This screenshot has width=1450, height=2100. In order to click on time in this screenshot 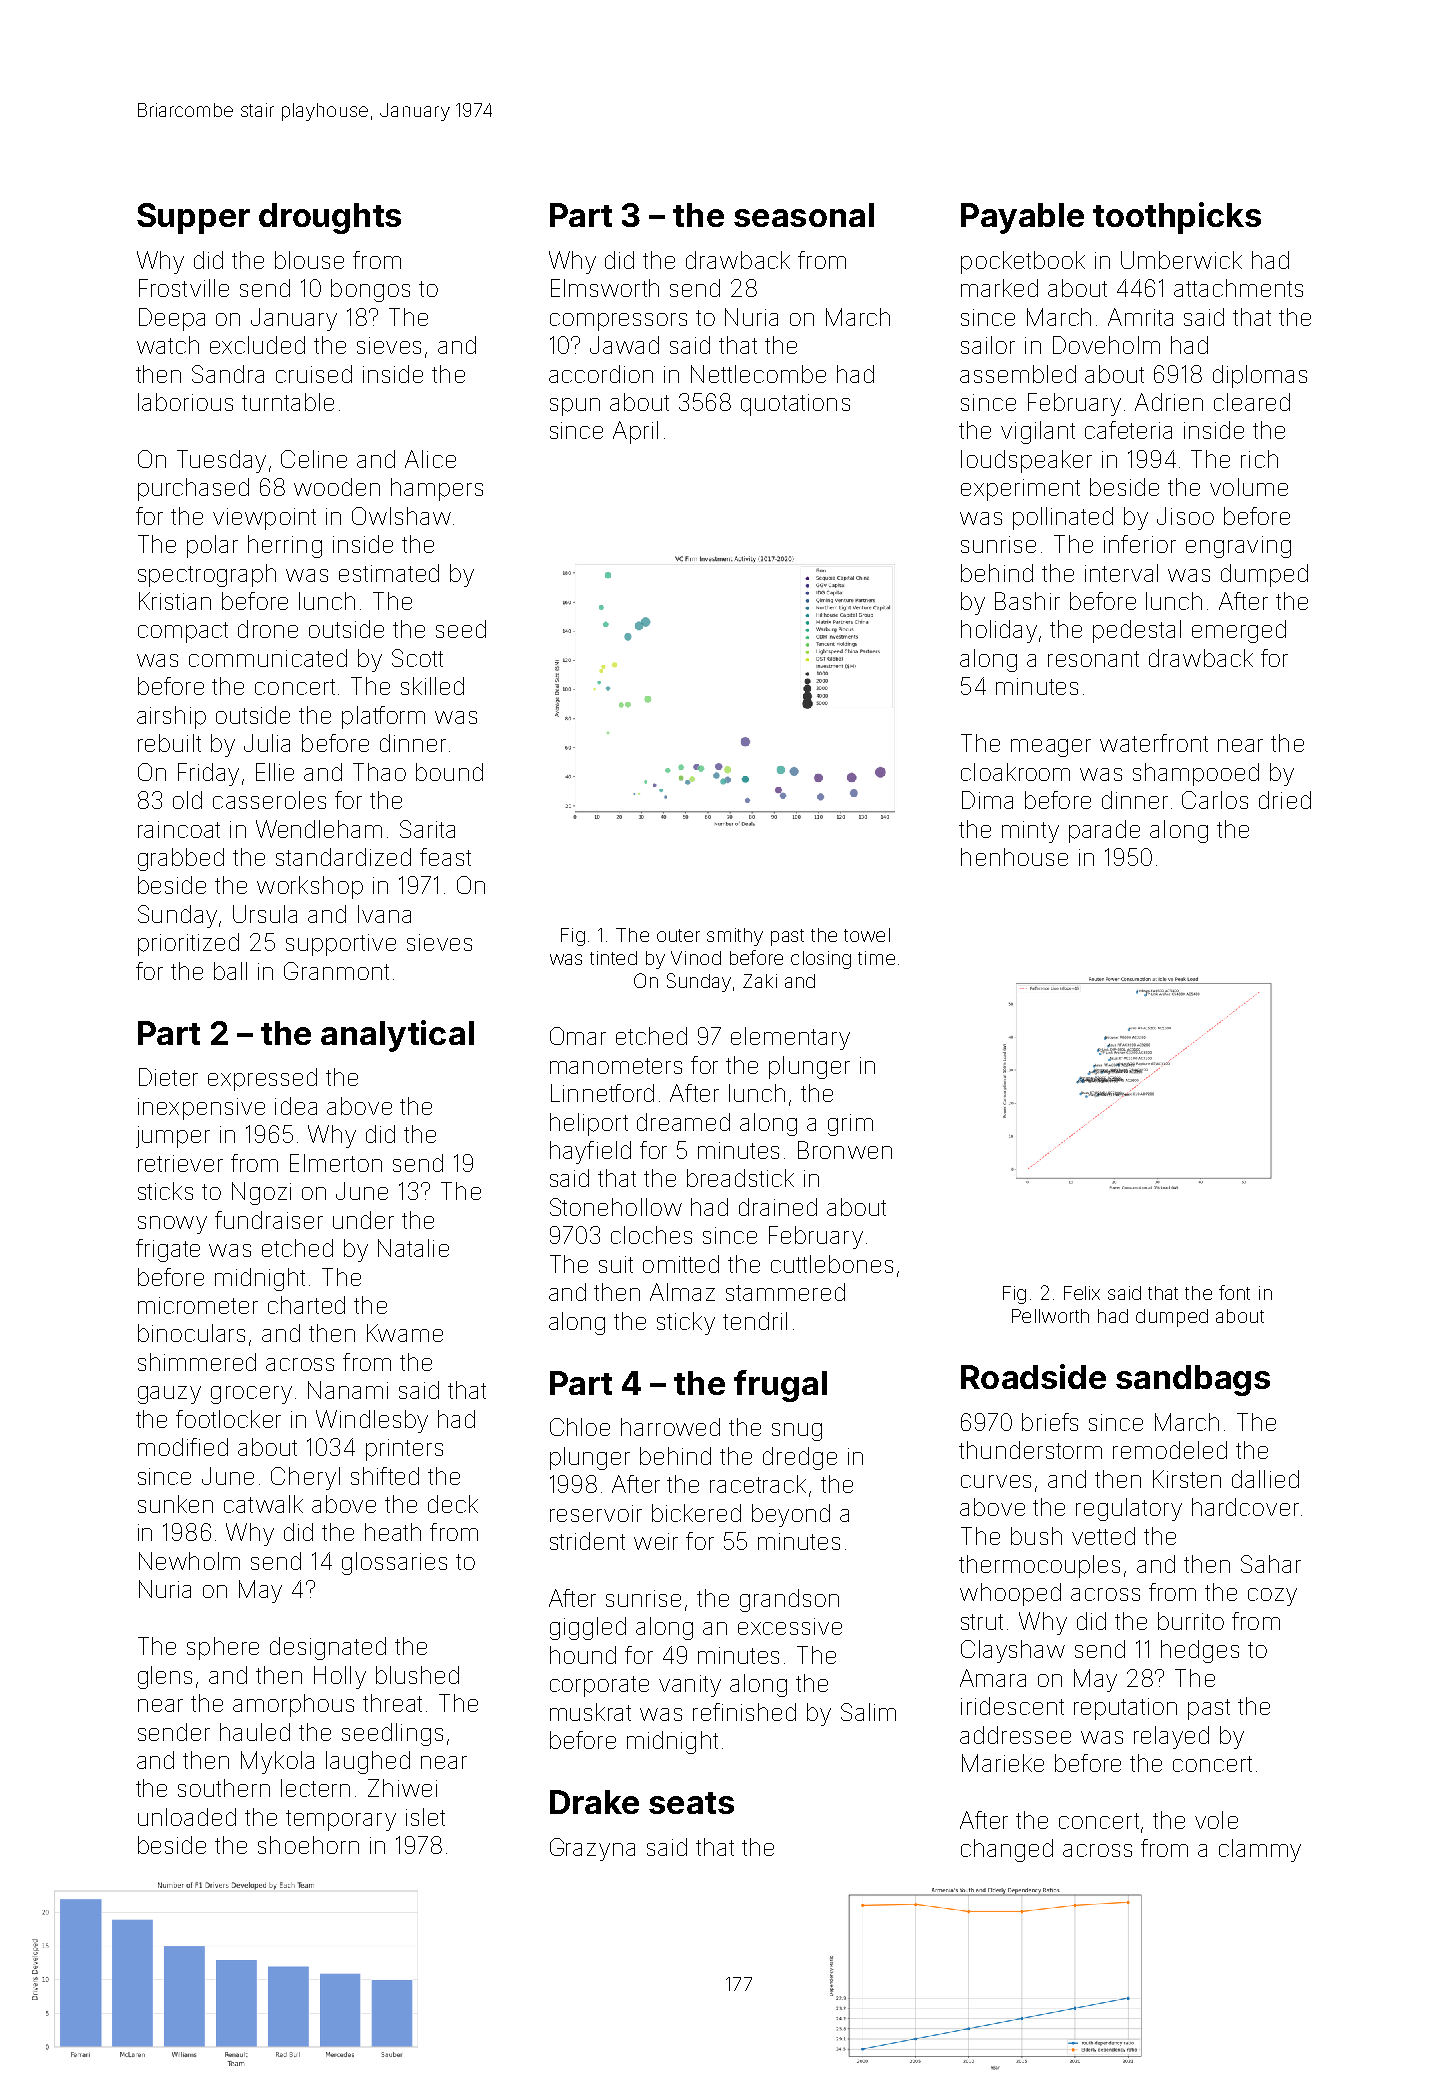, I will do `click(876, 958)`.
